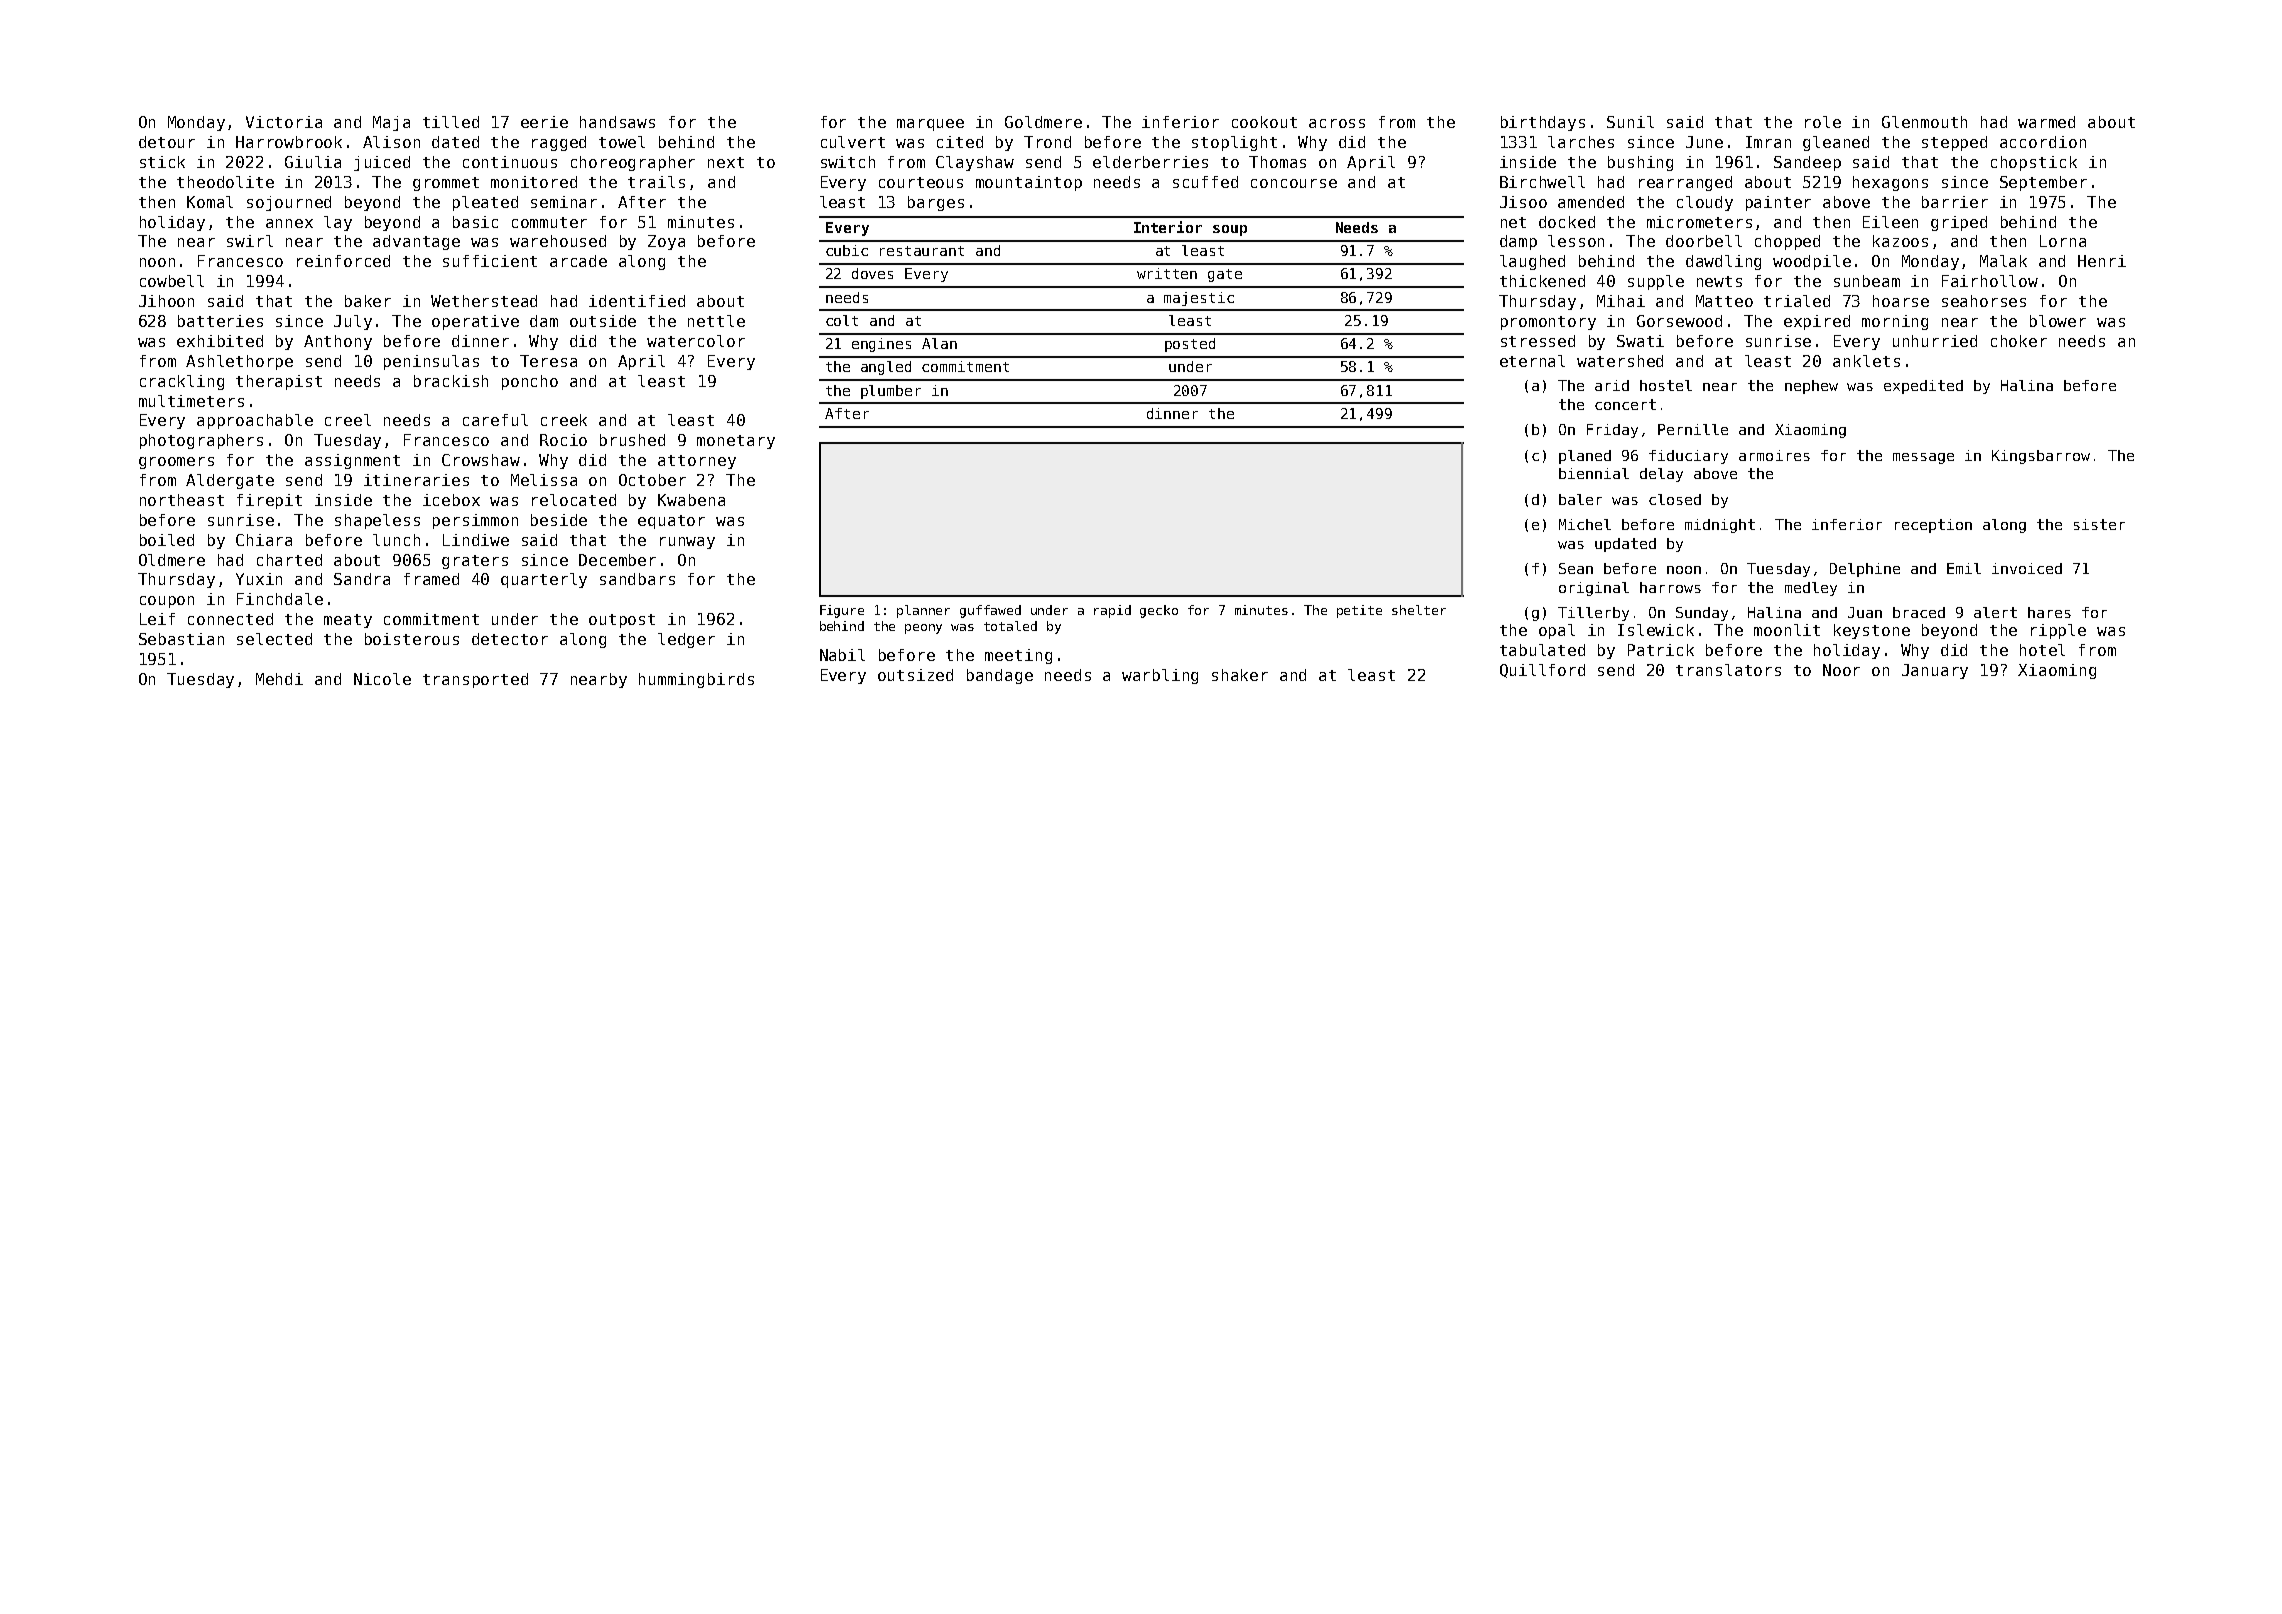 The height and width of the image is (1614, 2282). Describe the element at coordinates (1704, 142) in the image. I see `June` at that location.
